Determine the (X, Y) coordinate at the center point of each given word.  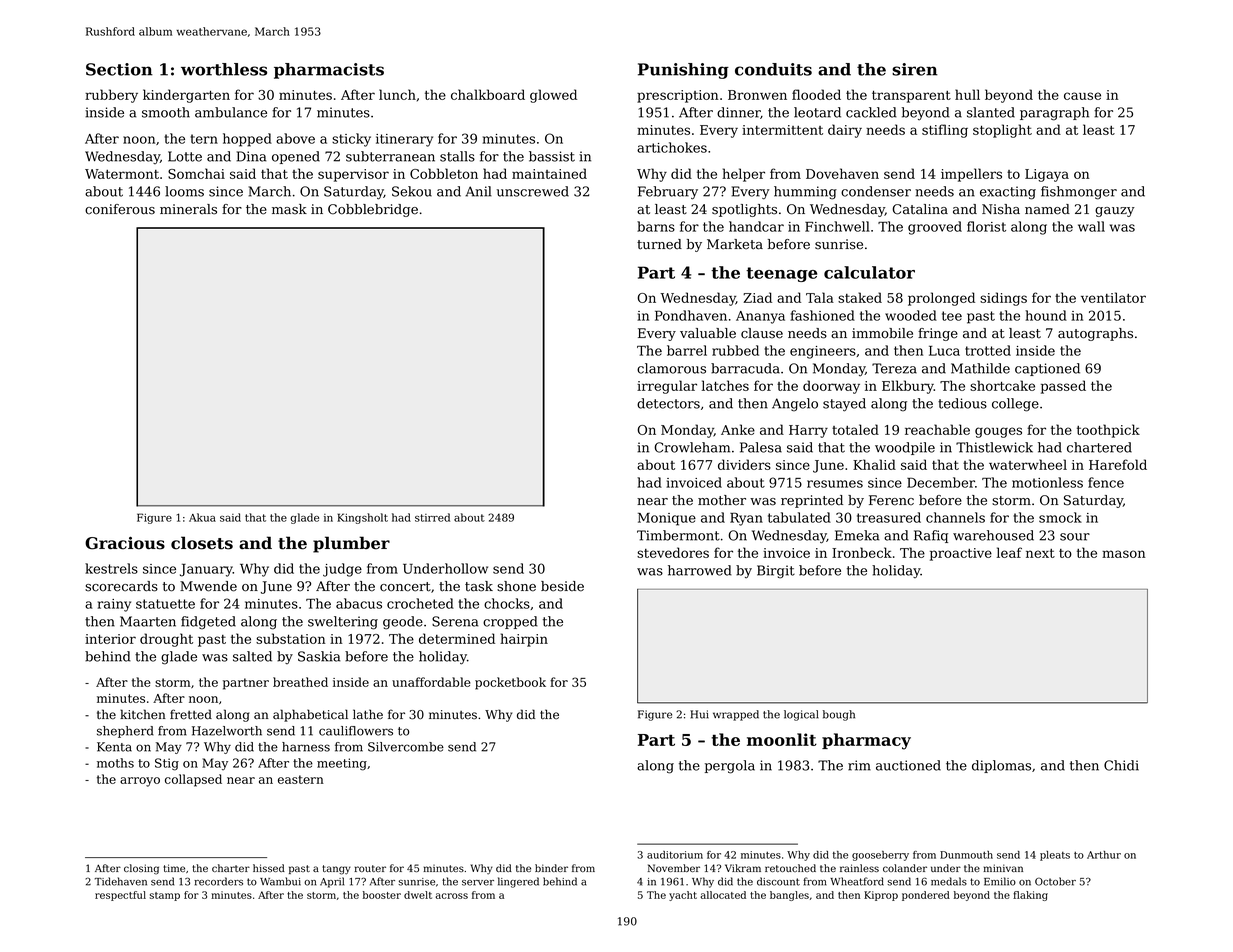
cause (1082, 96)
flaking (1030, 896)
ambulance (231, 112)
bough (839, 715)
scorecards (121, 586)
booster (382, 895)
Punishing (683, 71)
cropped (510, 622)
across (451, 896)
